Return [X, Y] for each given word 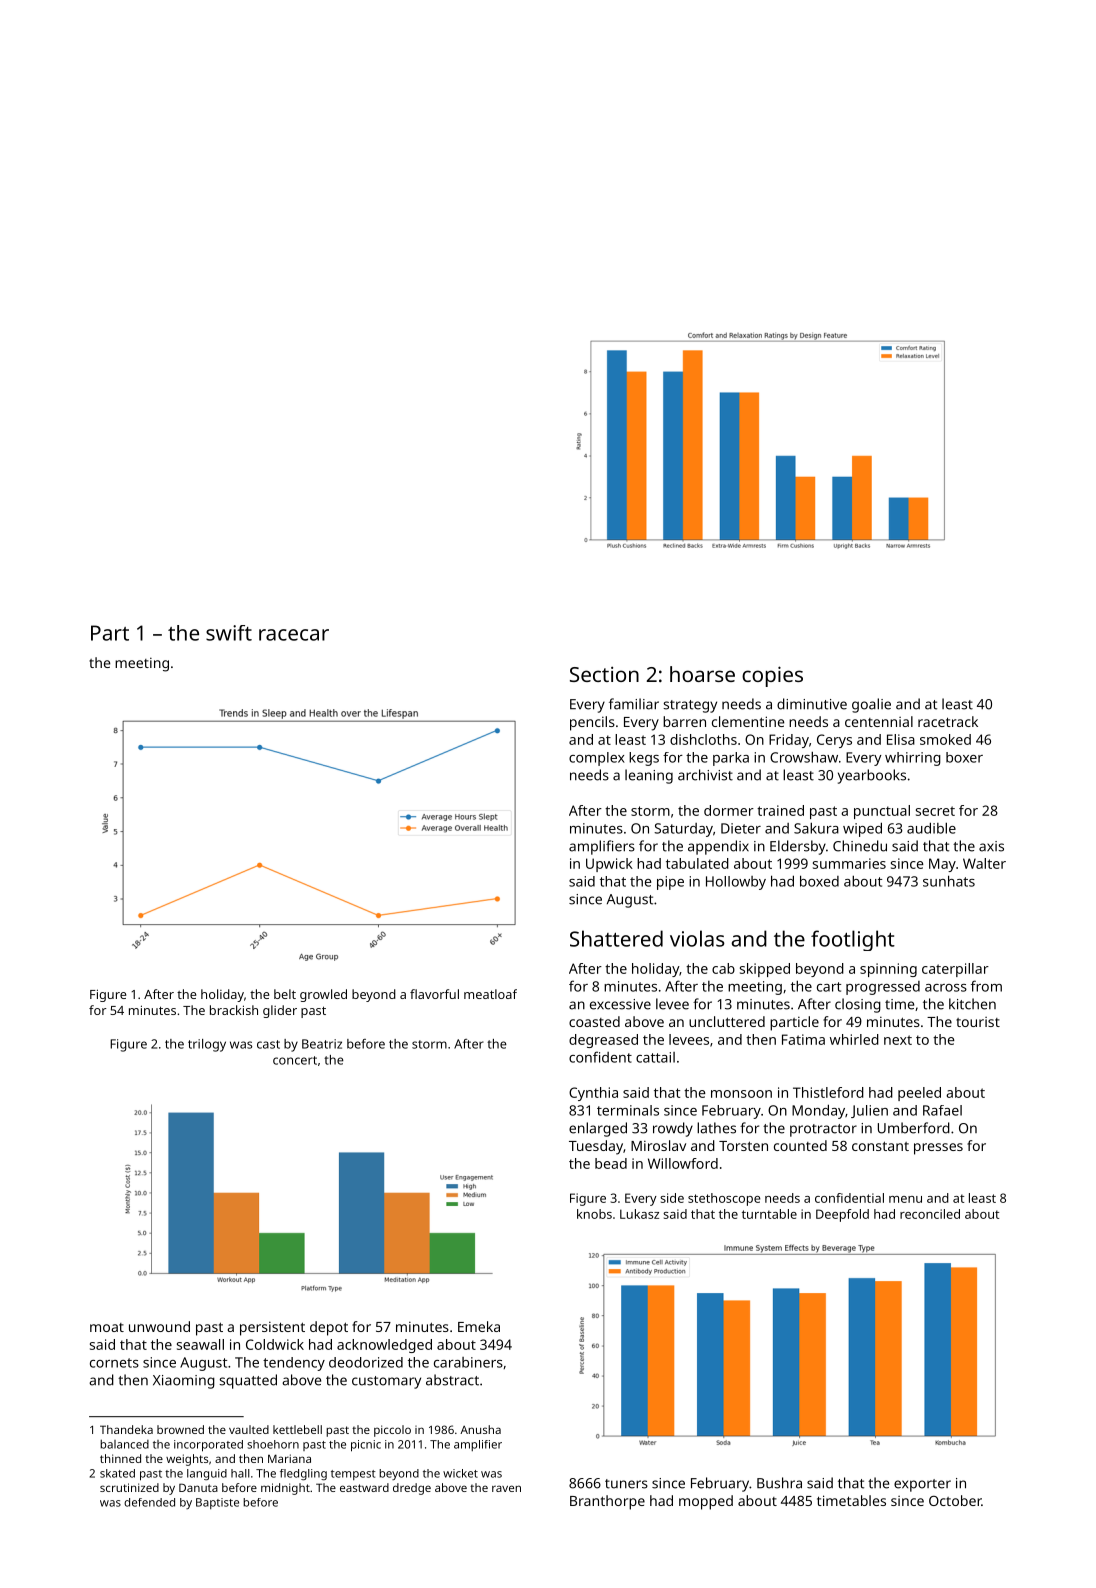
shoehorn [273, 1444]
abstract [452, 1380]
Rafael [942, 1110]
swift [229, 633]
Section [604, 674]
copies [772, 676]
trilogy [207, 1045]
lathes [716, 1128]
